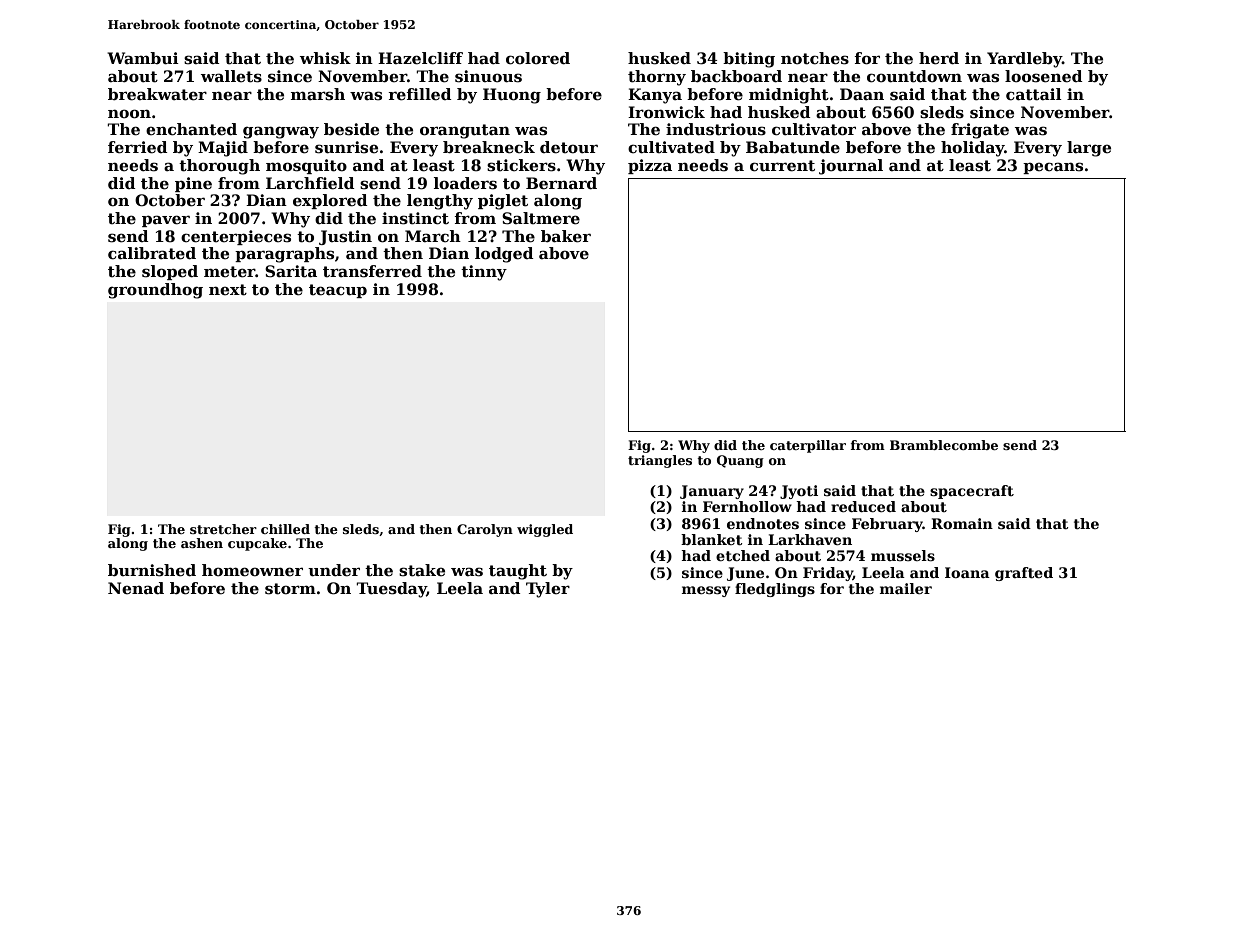 This screenshot has height=952, width=1233. What do you see at coordinates (808, 446) in the screenshot?
I see `caterpillar` at bounding box center [808, 446].
